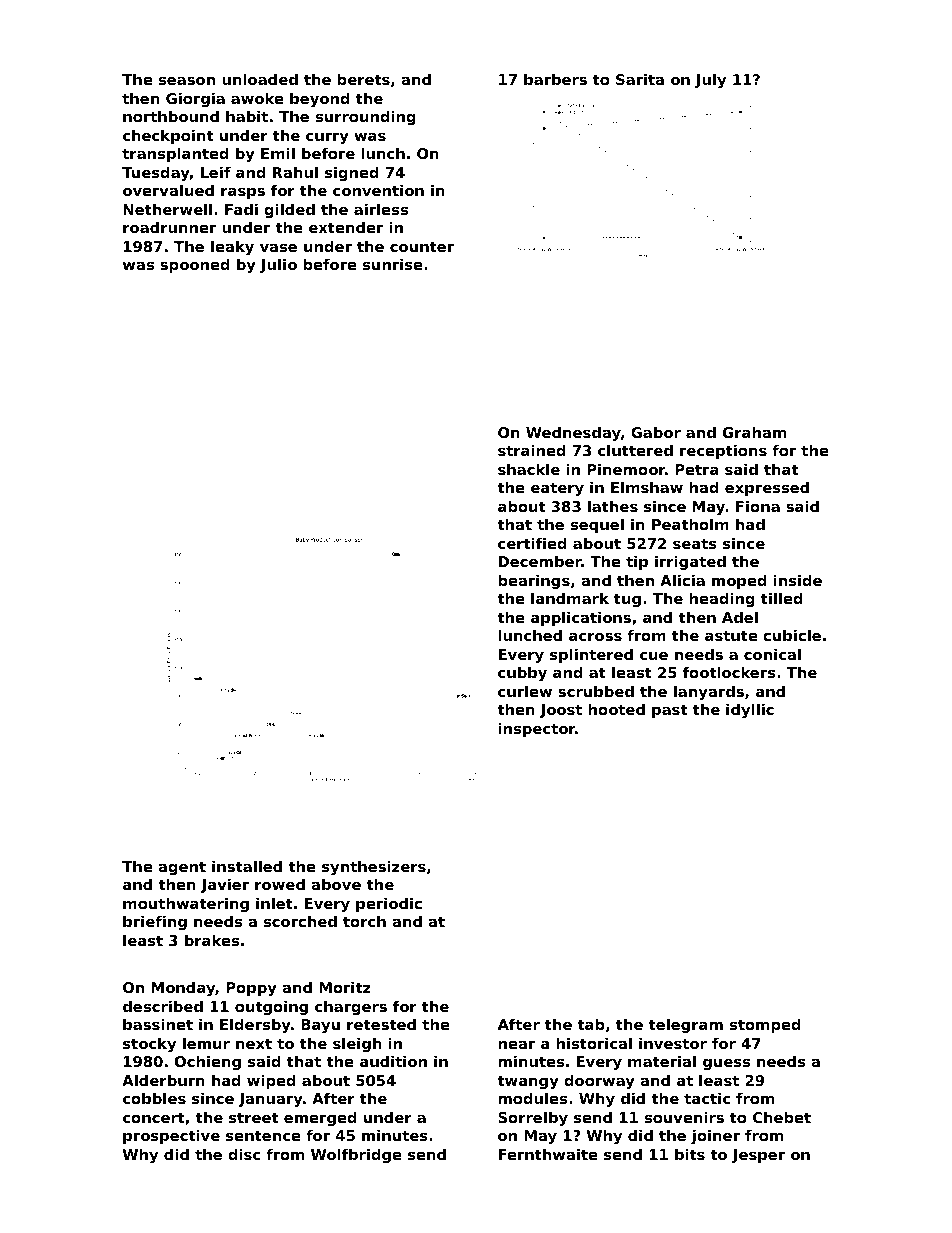  Describe the element at coordinates (393, 264) in the page. I see `sunrise` at that location.
